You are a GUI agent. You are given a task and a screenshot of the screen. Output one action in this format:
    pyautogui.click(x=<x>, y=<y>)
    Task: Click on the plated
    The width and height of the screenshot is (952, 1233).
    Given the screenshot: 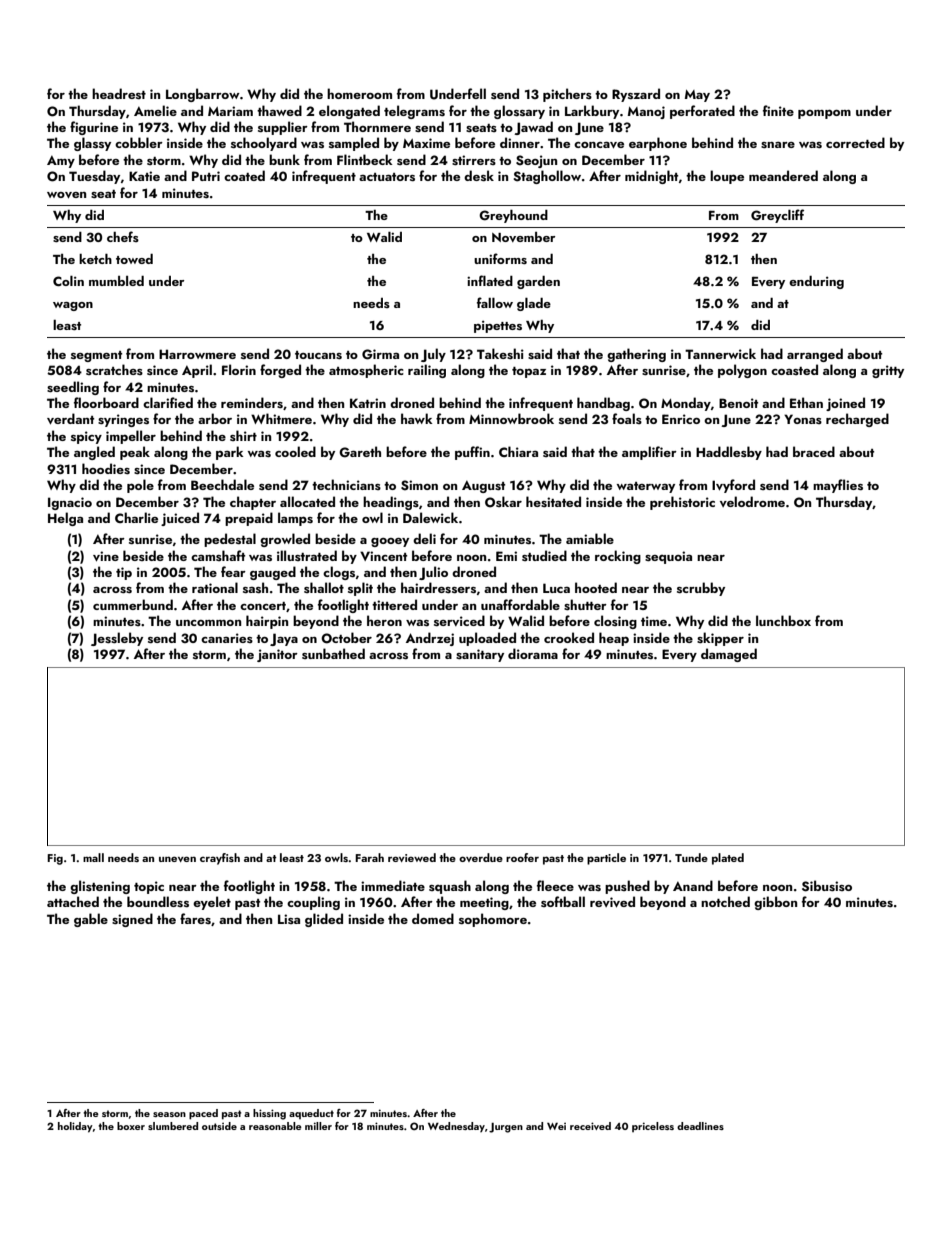 What is the action you would take?
    pyautogui.click(x=728, y=859)
